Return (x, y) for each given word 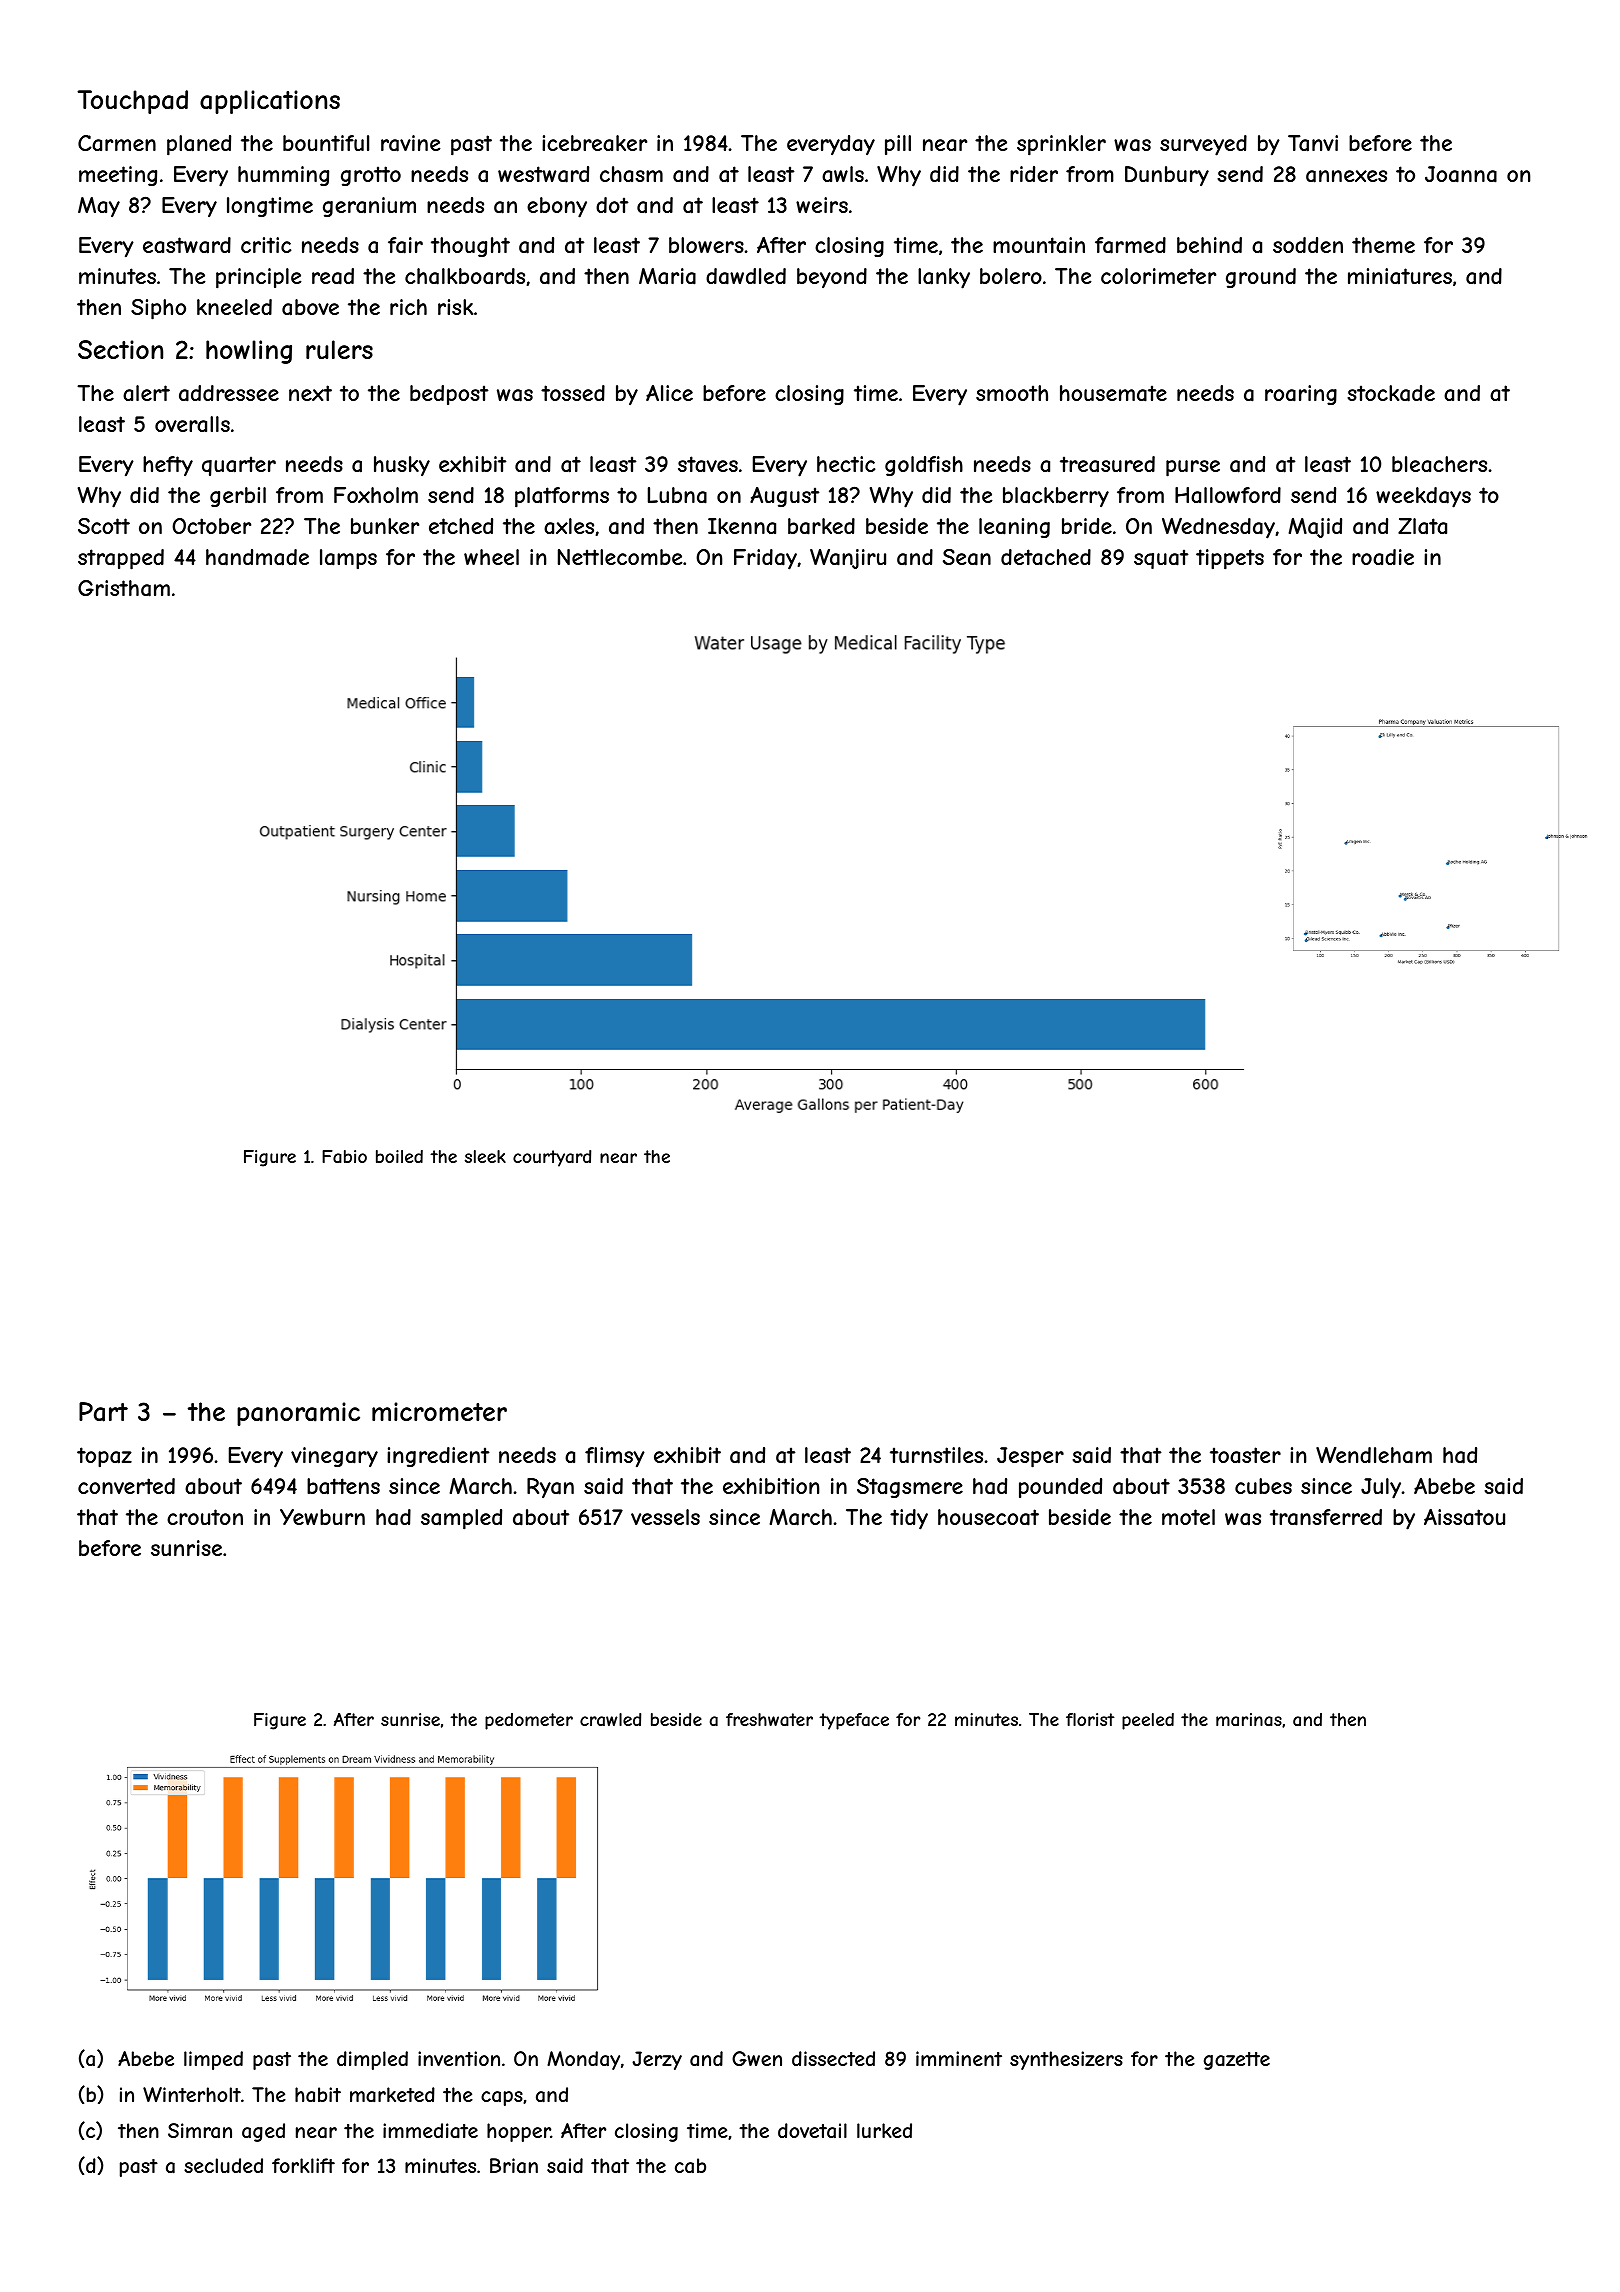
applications (270, 102)
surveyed (1203, 145)
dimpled (372, 2060)
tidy (909, 1519)
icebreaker (594, 143)
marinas (1249, 1719)
